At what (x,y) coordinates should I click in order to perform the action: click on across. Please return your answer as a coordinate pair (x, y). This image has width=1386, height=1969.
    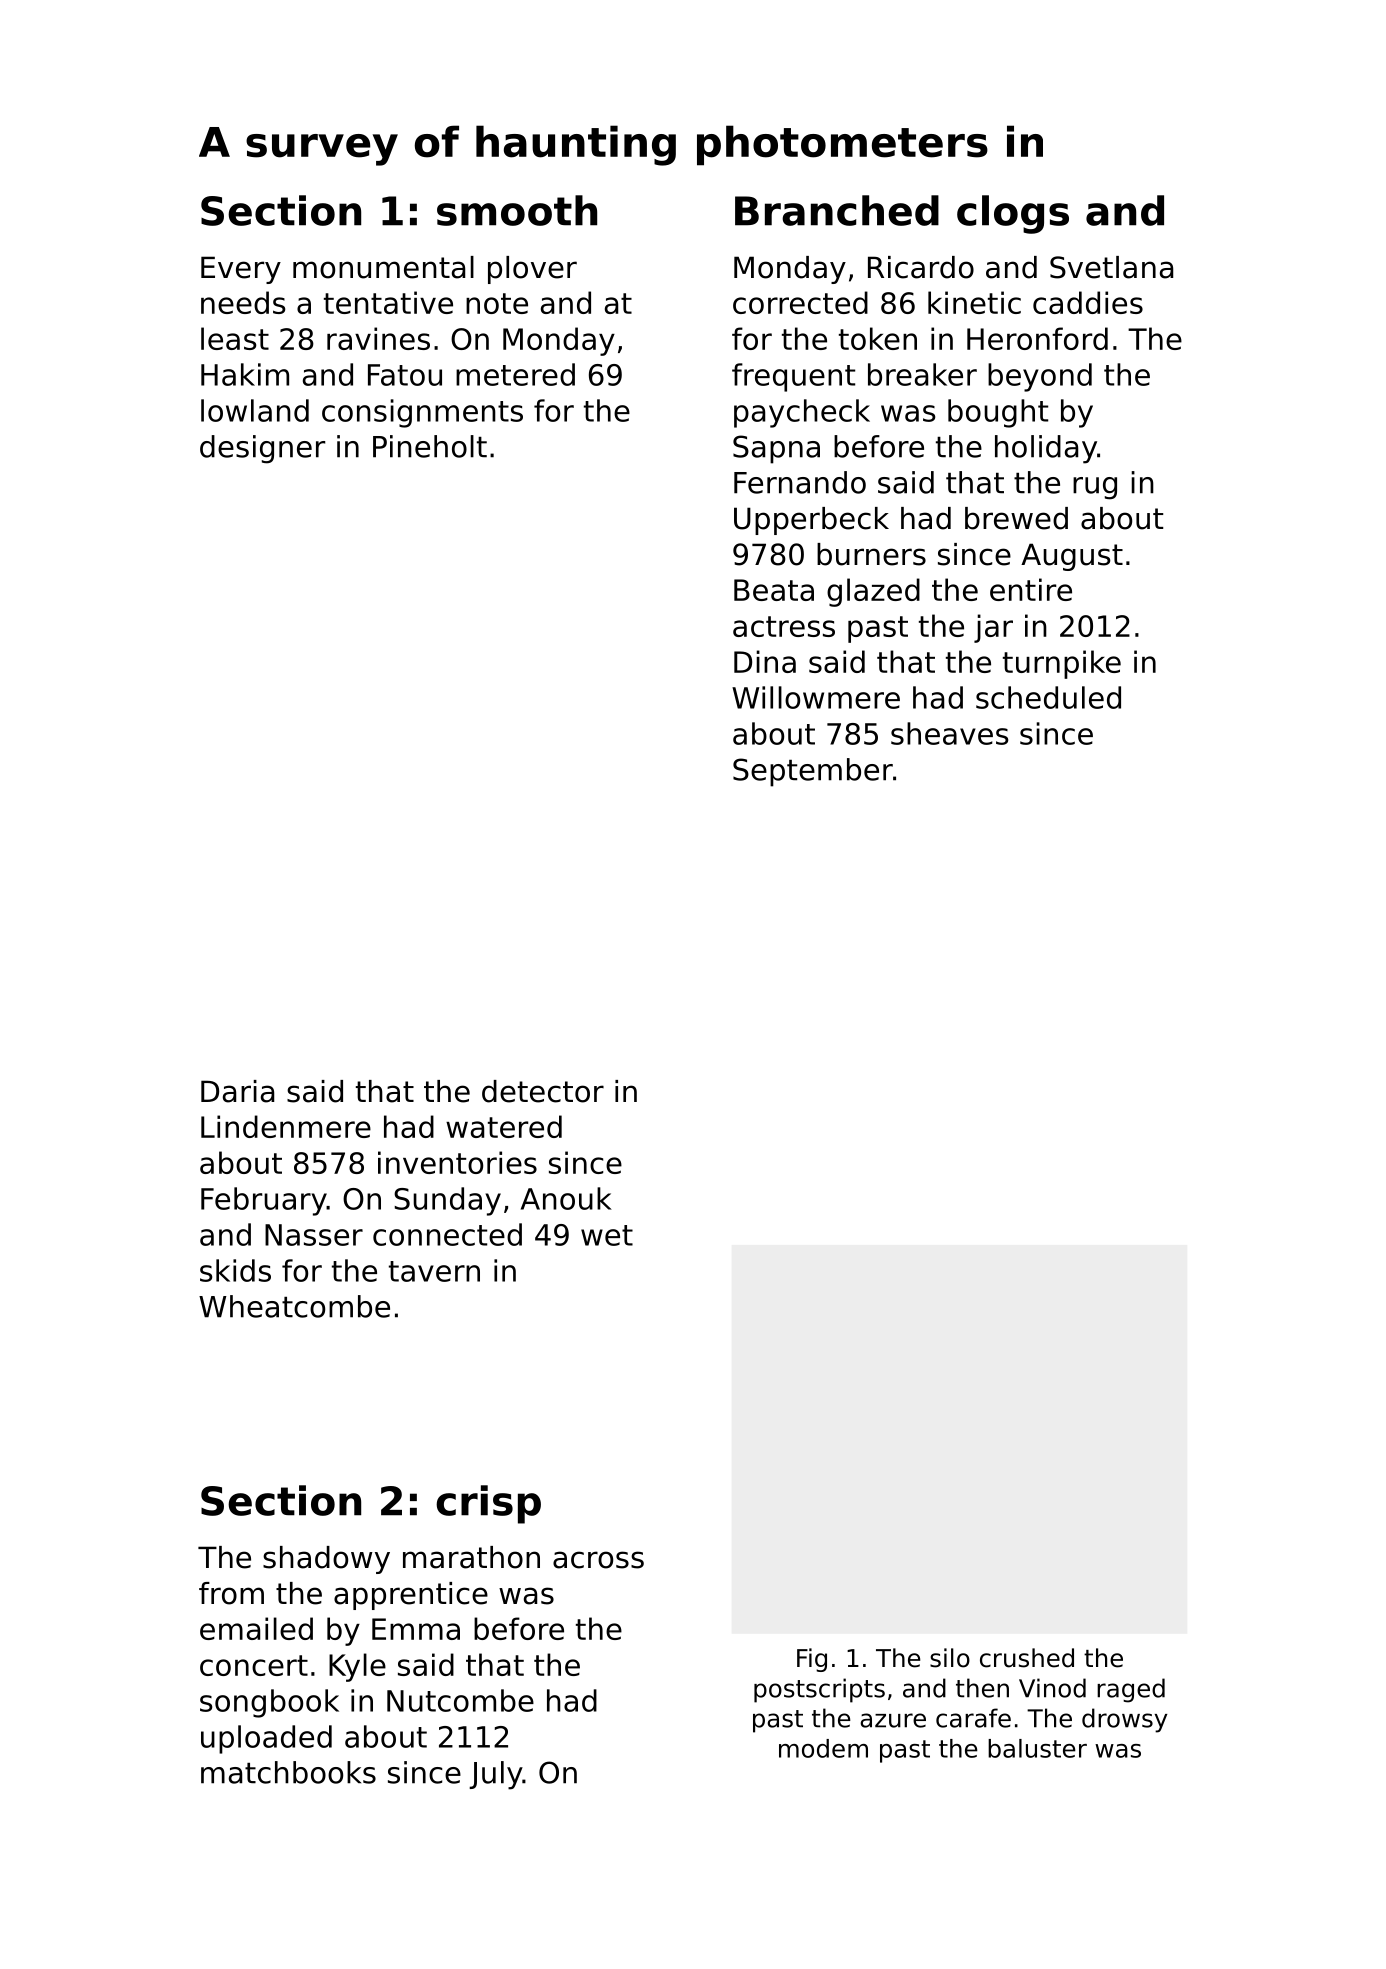
    Looking at the image, I should click on (598, 1560).
